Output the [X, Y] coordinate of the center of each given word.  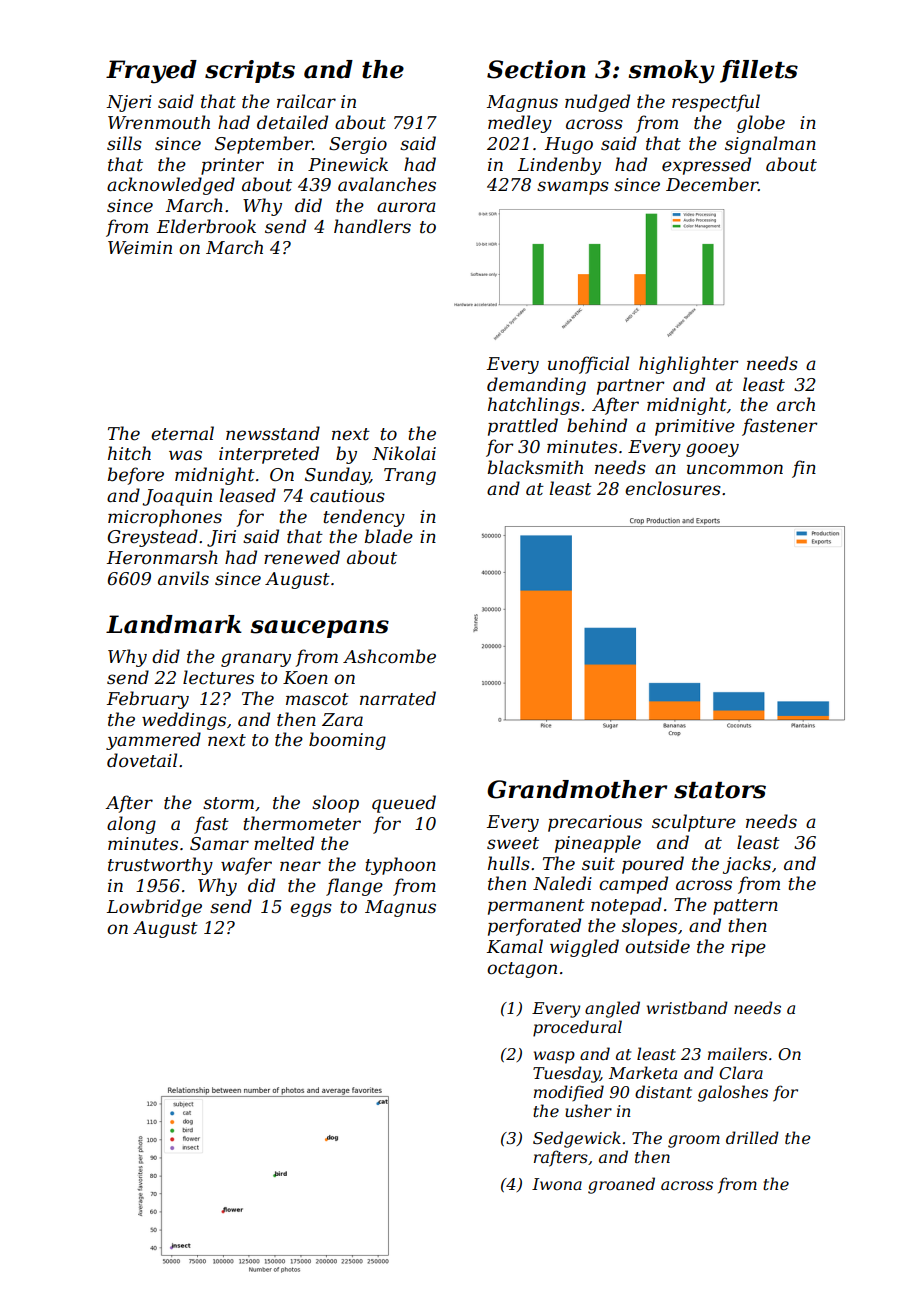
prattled [523, 427]
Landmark [174, 624]
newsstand [273, 433]
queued [404, 804]
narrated [398, 698]
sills [124, 143]
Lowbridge [154, 908]
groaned [621, 1185]
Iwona [557, 1184]
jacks [747, 865]
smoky [672, 72]
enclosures [673, 488]
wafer [246, 866]
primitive [695, 427]
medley [520, 124]
